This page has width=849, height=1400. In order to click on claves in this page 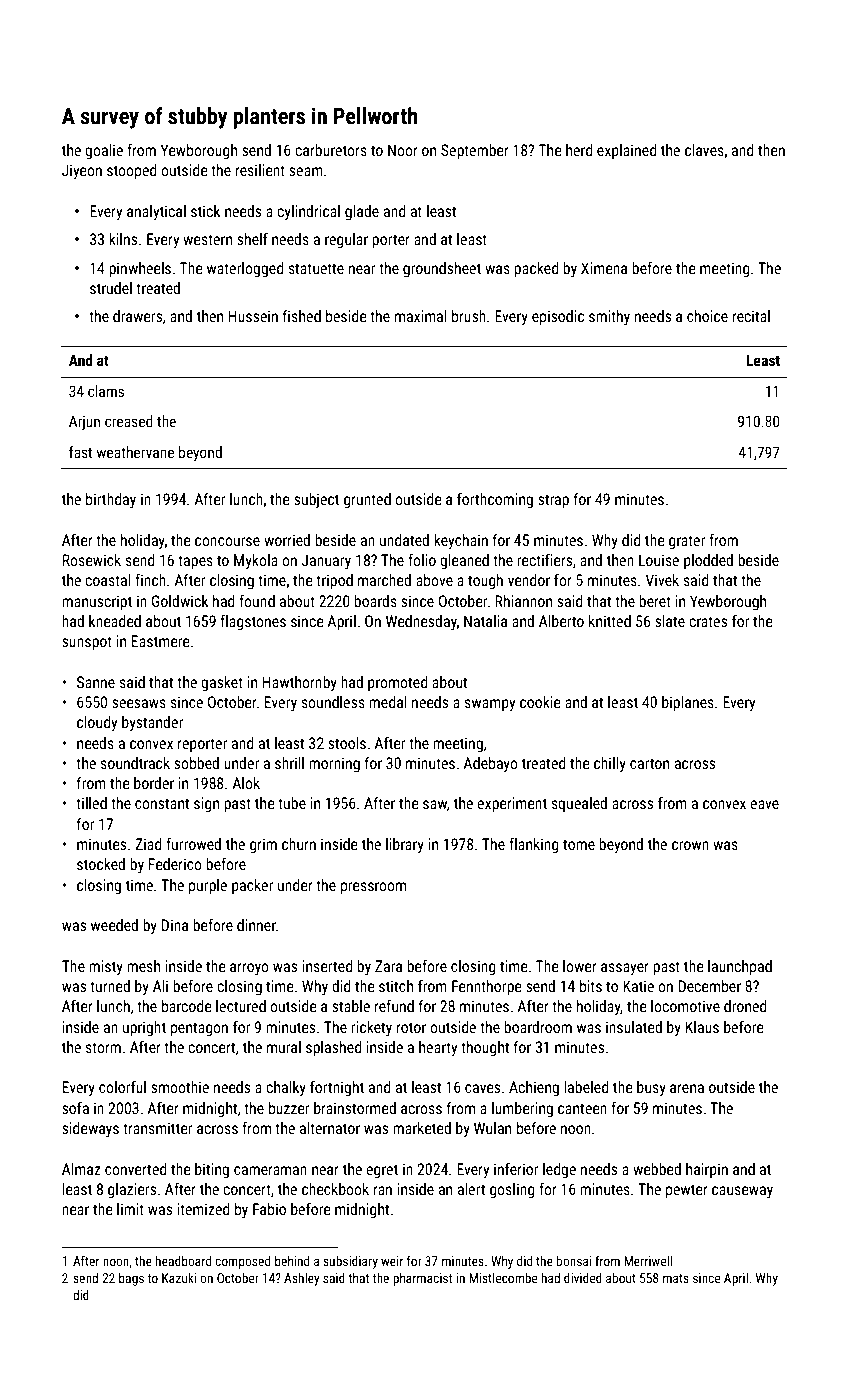, I will do `click(704, 150)`.
